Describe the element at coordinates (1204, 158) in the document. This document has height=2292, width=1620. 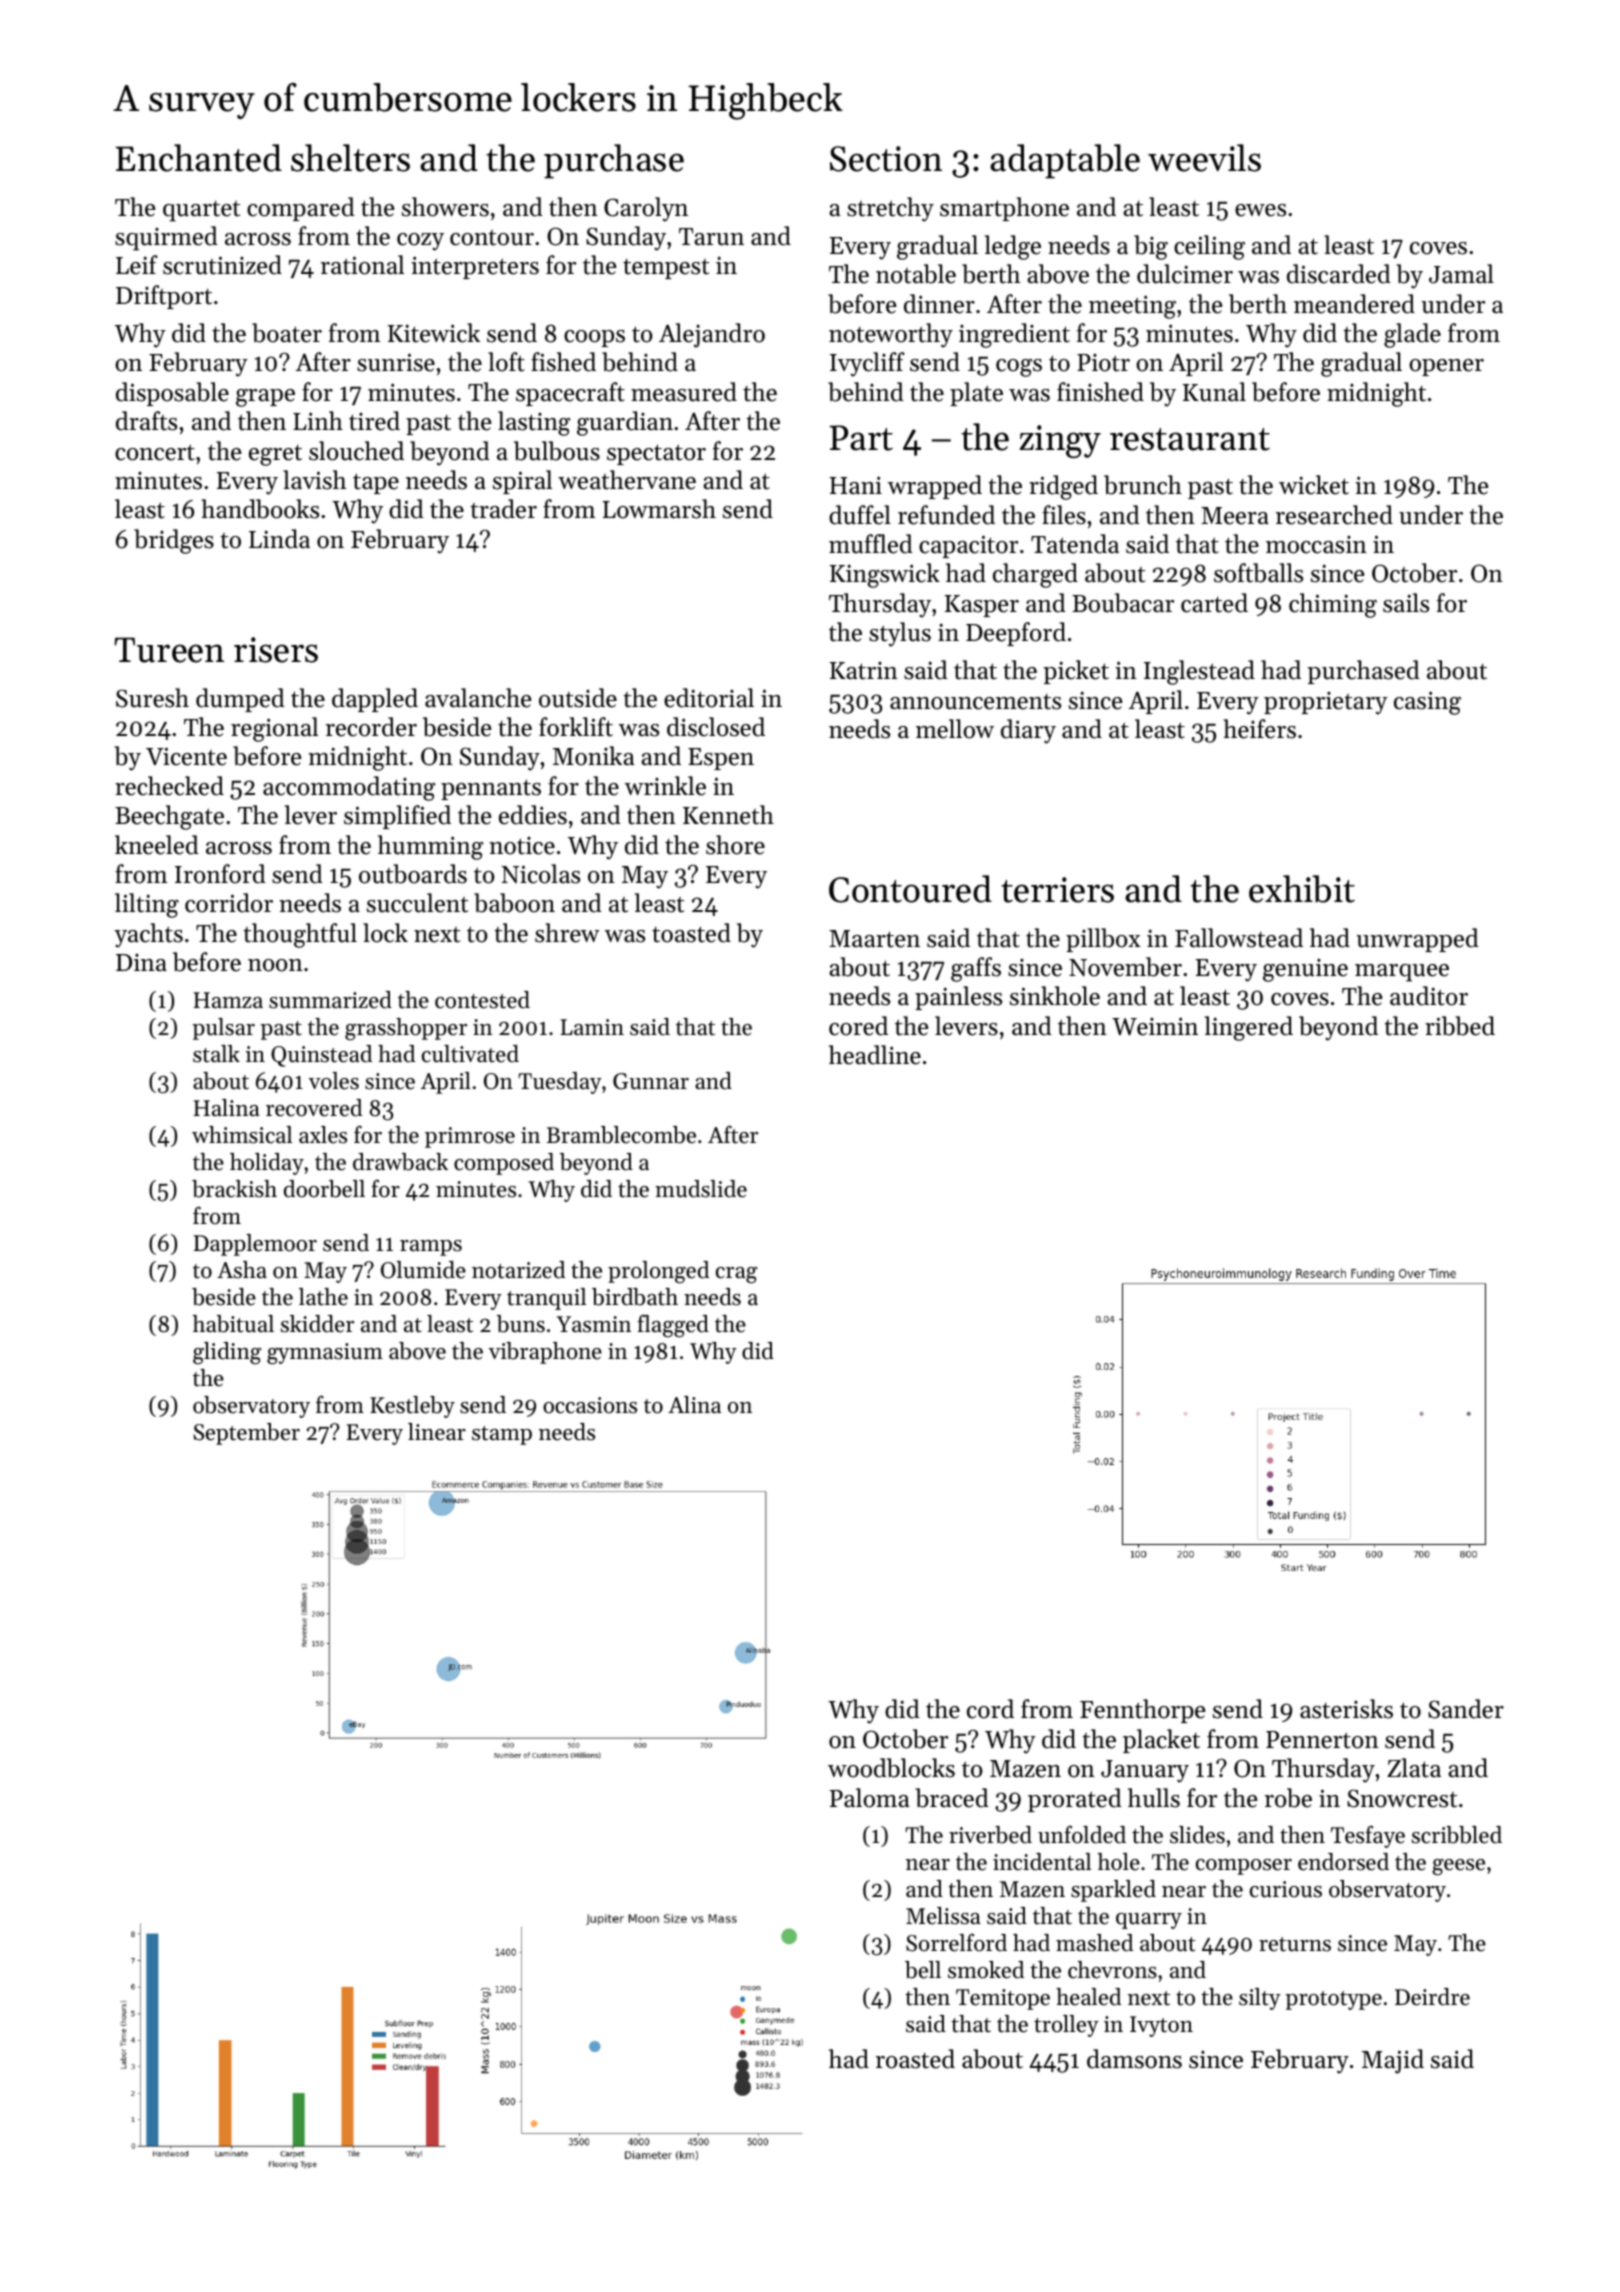
I see `weevils` at that location.
